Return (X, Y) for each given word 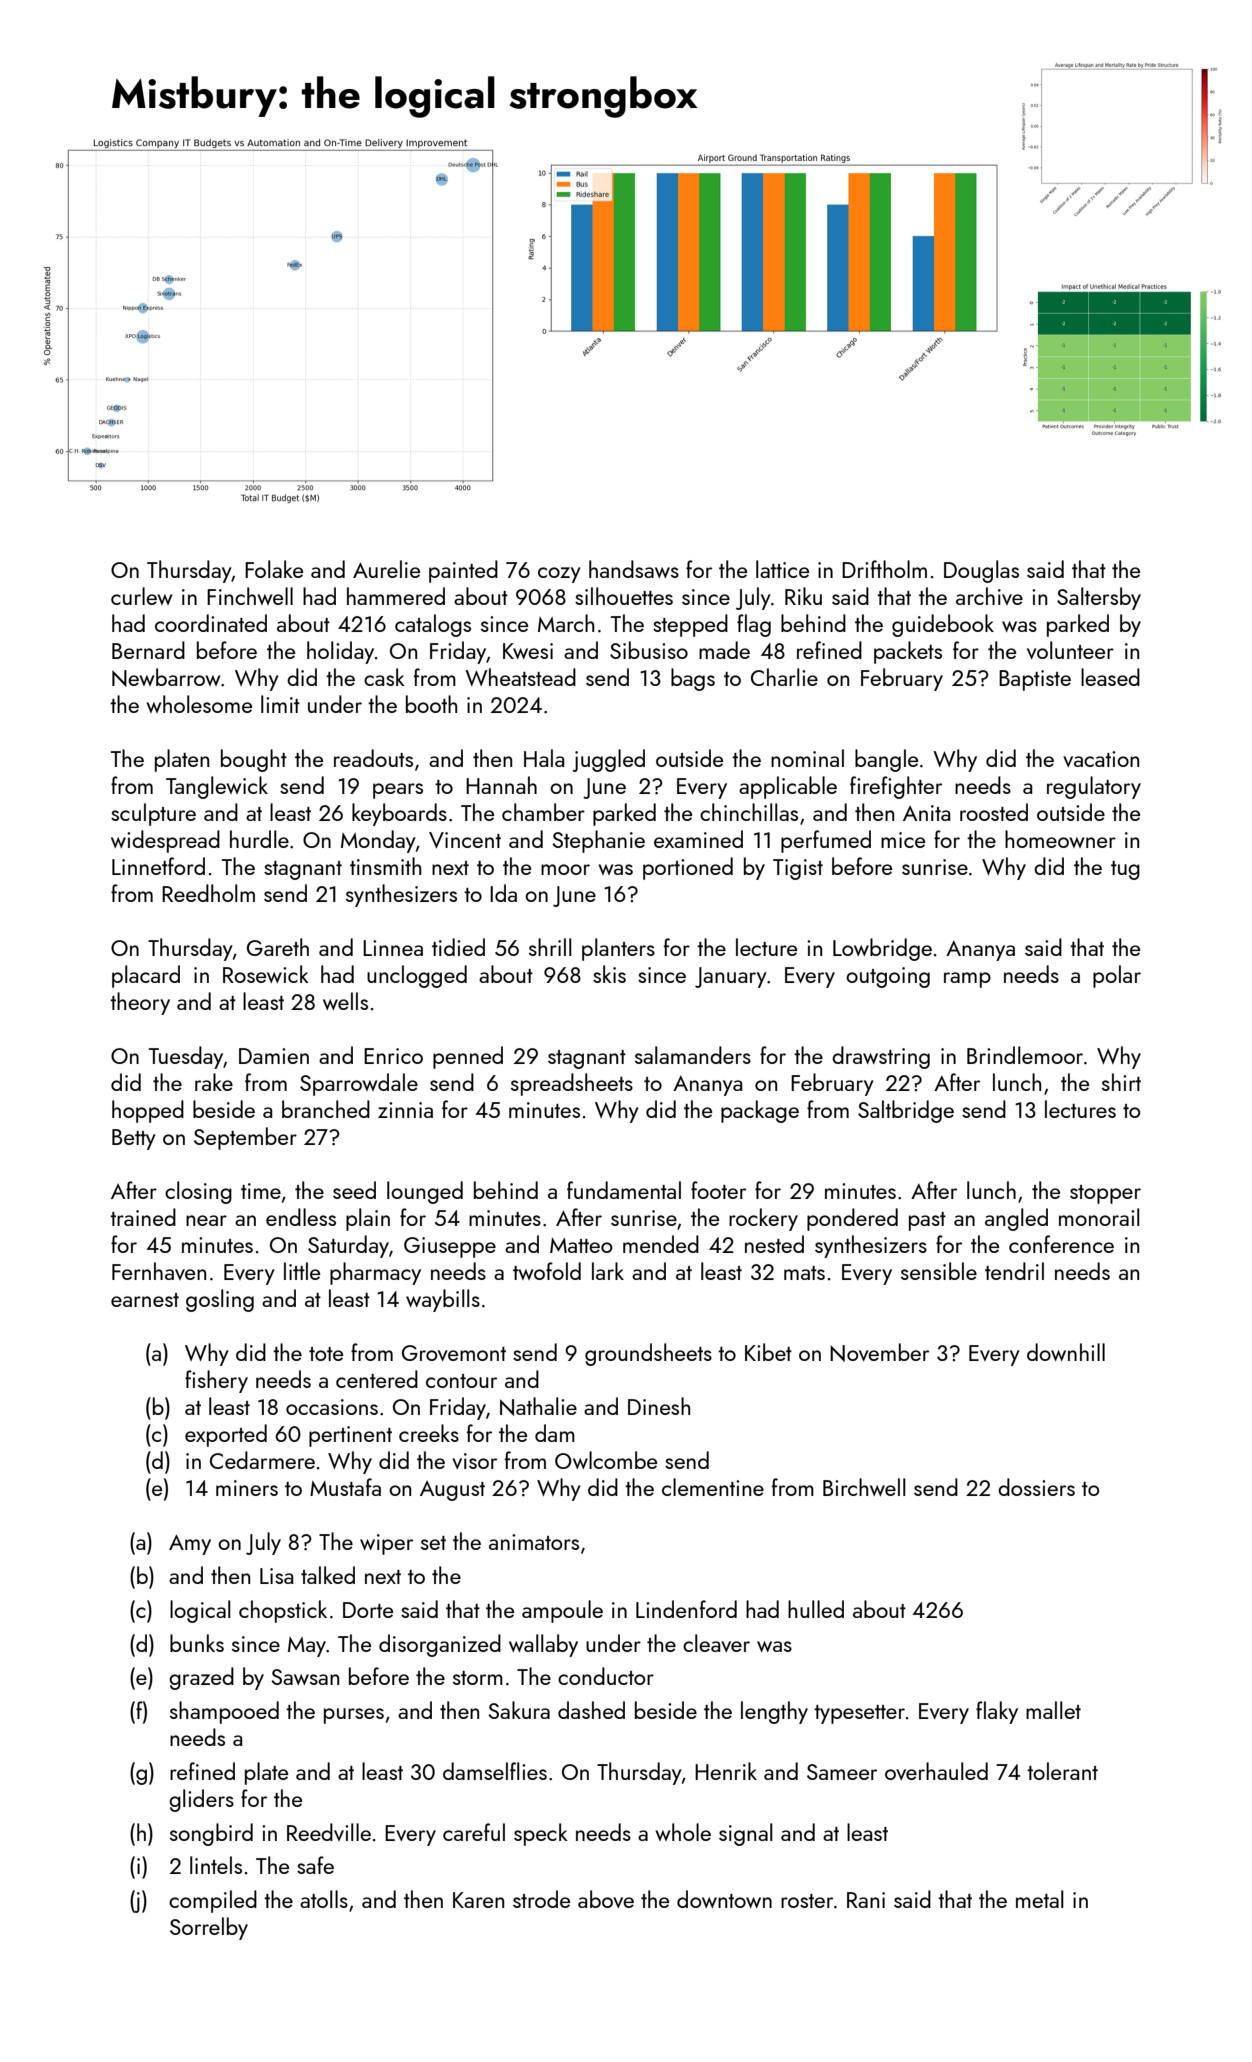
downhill (1066, 1352)
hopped (148, 1111)
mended (661, 1244)
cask (384, 677)
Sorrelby (209, 1928)
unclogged (417, 976)
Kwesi (528, 651)
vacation (1101, 759)
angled (1016, 1219)
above (606, 1899)
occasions (332, 1407)
